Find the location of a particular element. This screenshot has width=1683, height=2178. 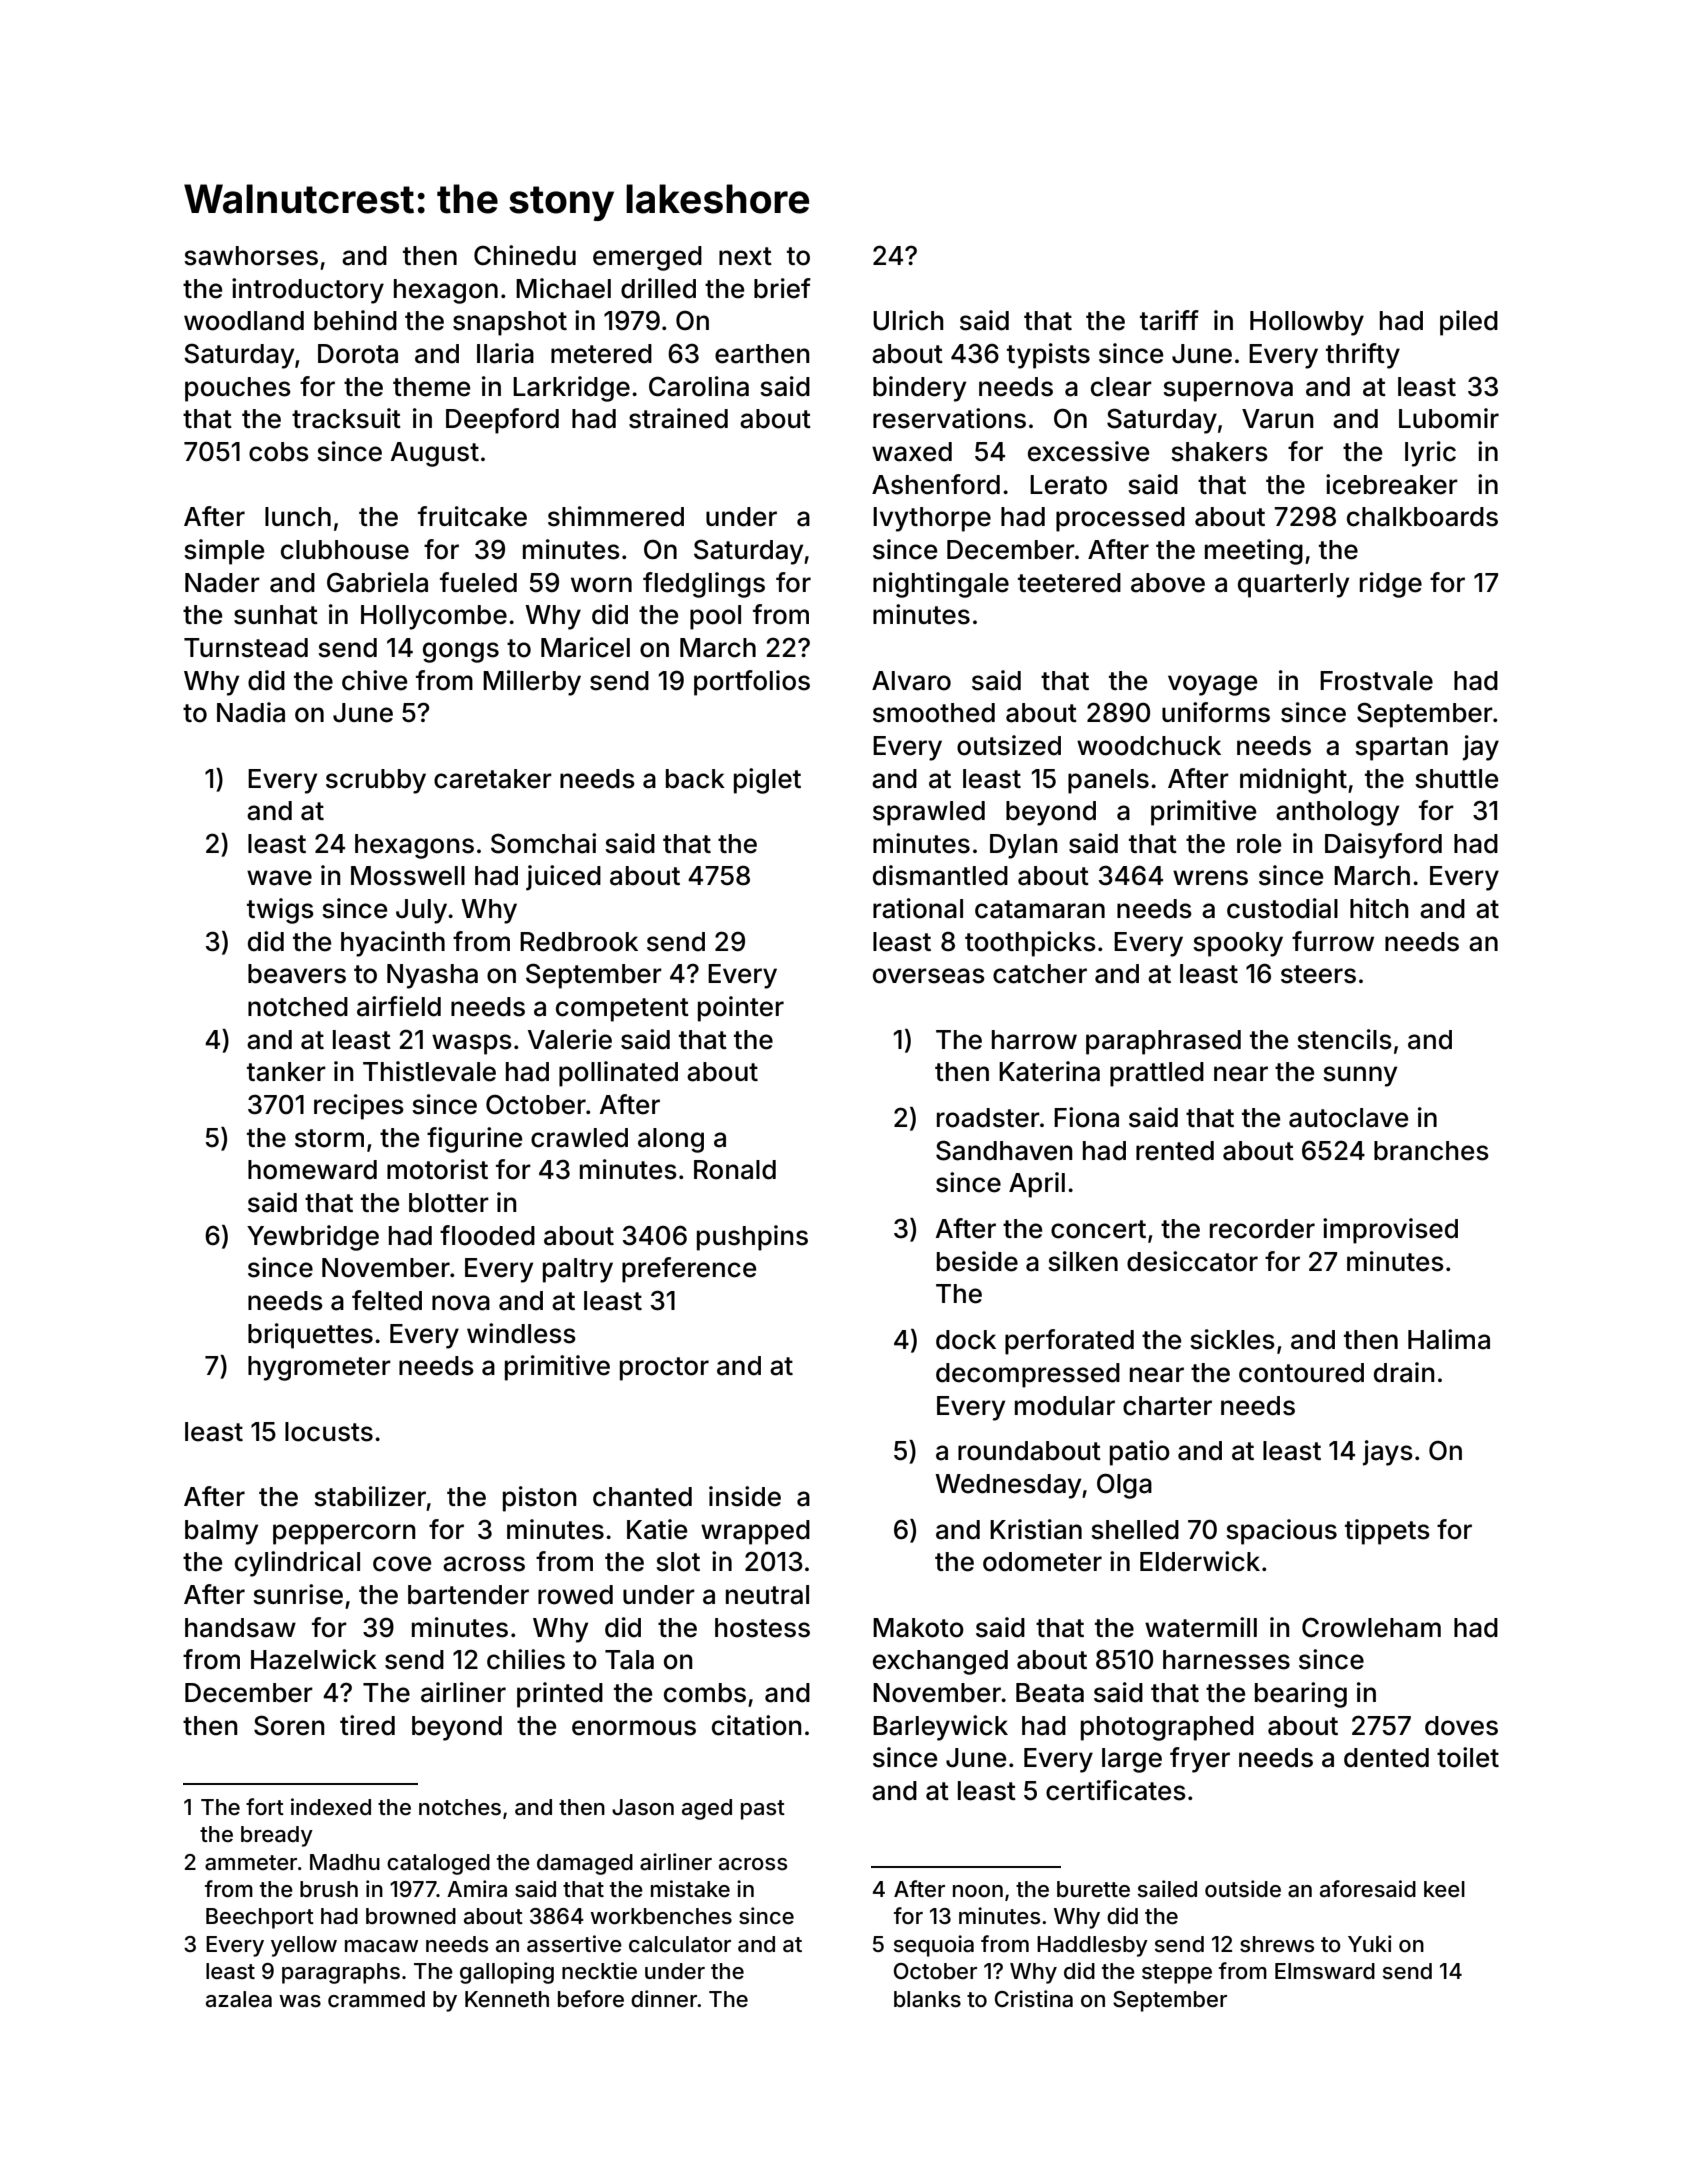

crammed is located at coordinates (376, 1999).
